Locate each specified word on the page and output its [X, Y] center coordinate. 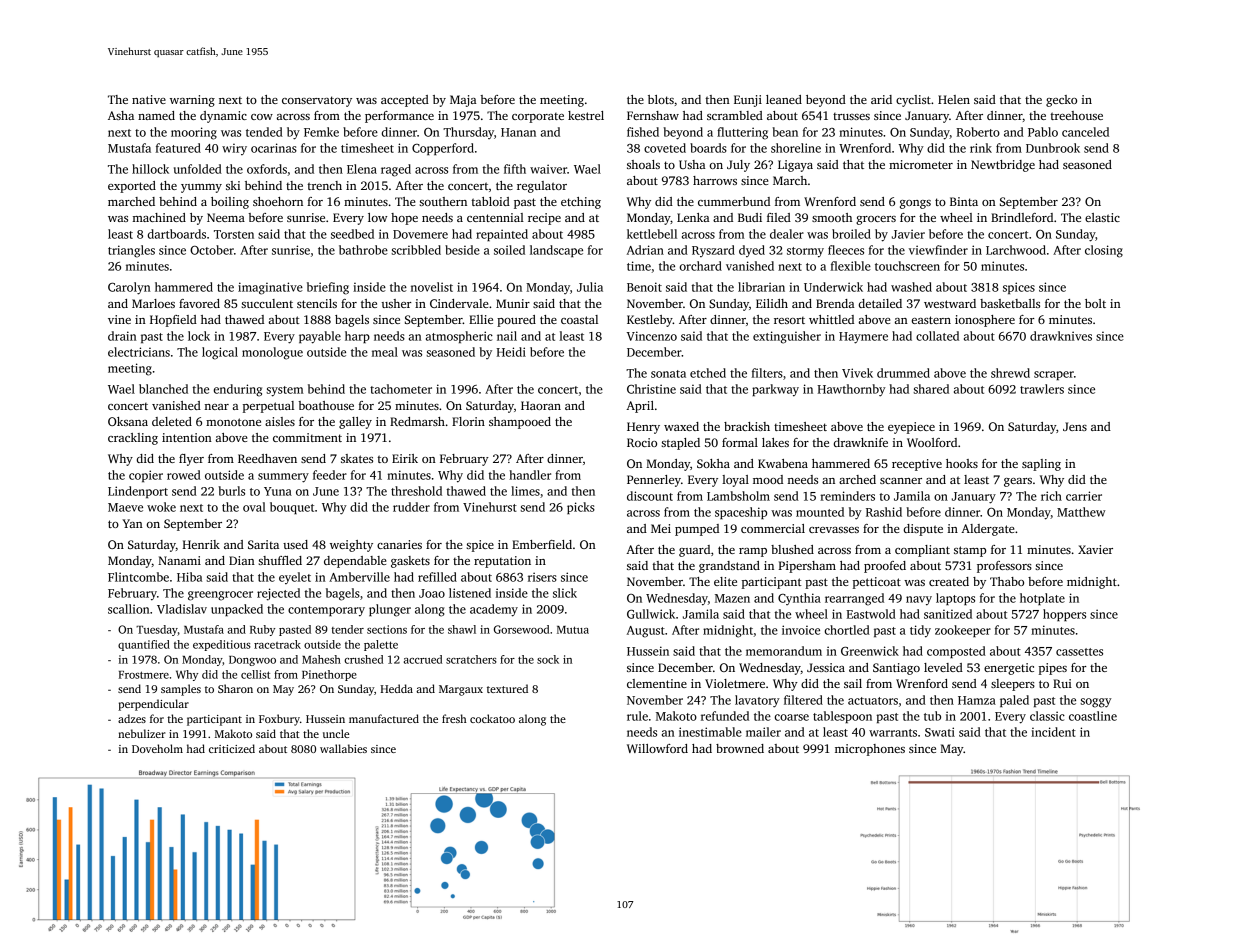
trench [324, 185]
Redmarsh [417, 421]
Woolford [932, 442]
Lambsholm [738, 496]
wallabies [343, 748]
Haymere [863, 338]
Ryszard [713, 251]
